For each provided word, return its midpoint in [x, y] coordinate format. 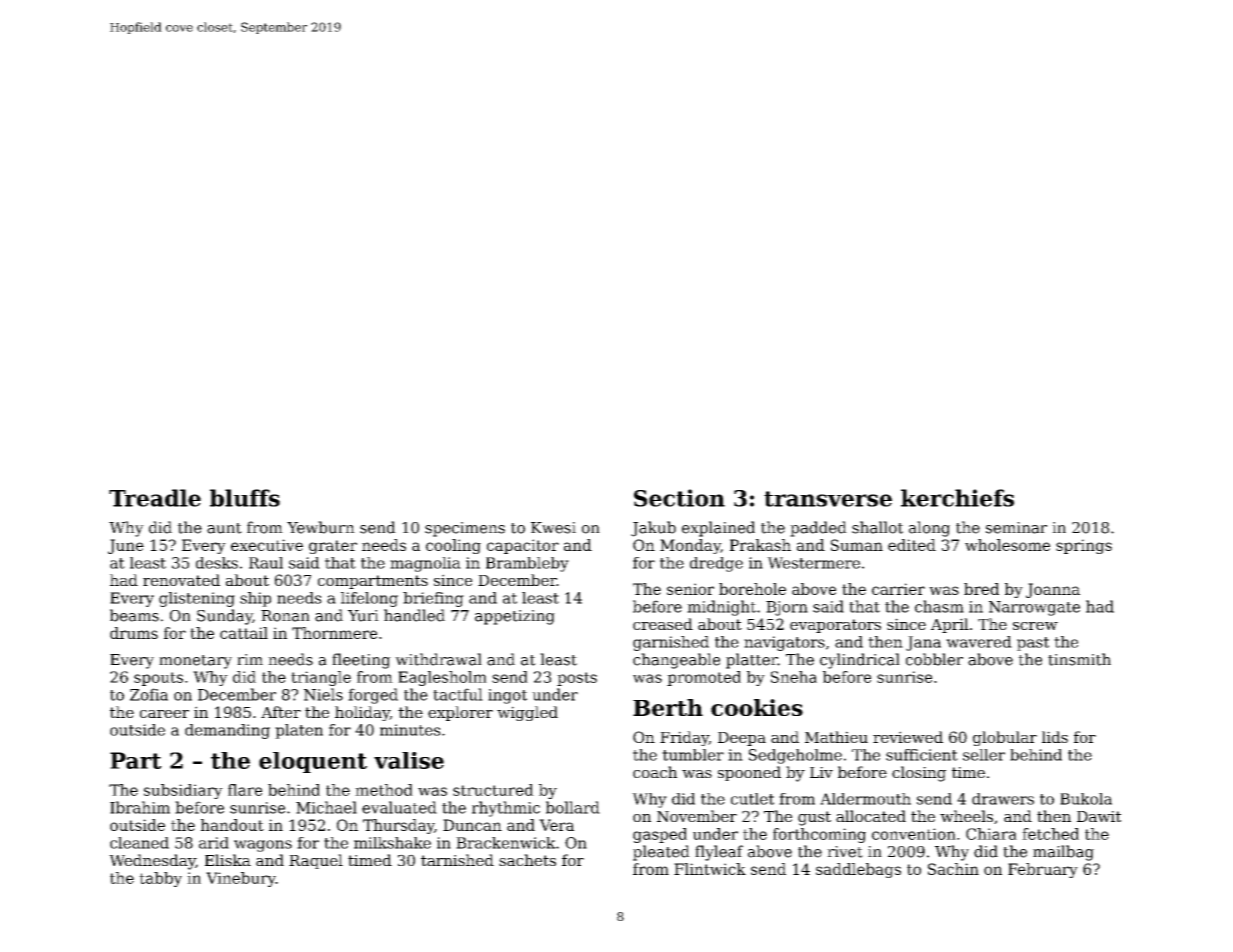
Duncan [472, 825]
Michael [326, 807]
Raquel [316, 861]
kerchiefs [957, 498]
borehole [752, 589]
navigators [784, 643]
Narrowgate [1034, 608]
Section [679, 498]
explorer [460, 713]
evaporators [835, 626]
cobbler [934, 659]
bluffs [245, 498]
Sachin [953, 869]
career [164, 714]
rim [250, 659]
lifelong [369, 599]
